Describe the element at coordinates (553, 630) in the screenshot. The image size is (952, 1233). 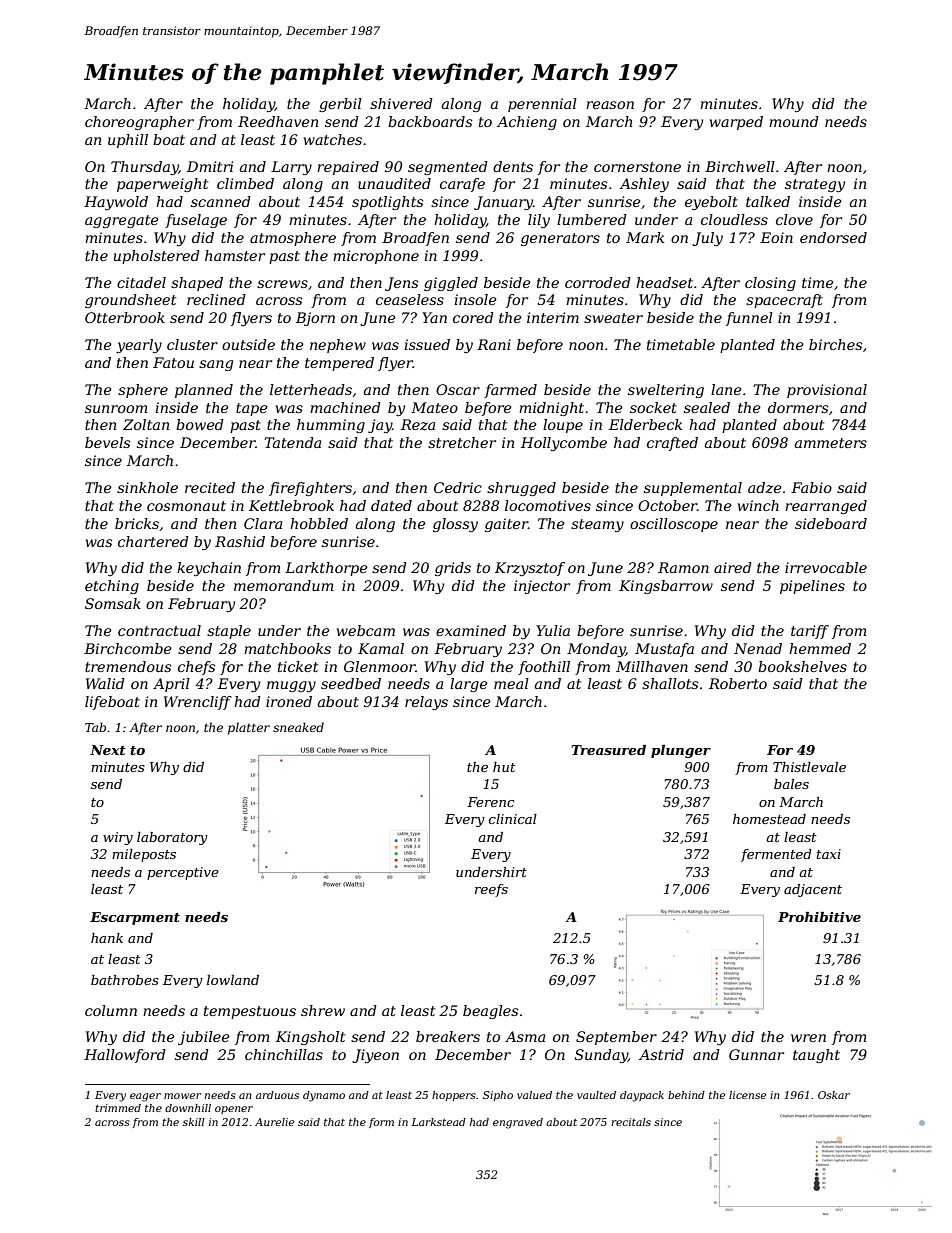
I see `Yulia` at that location.
